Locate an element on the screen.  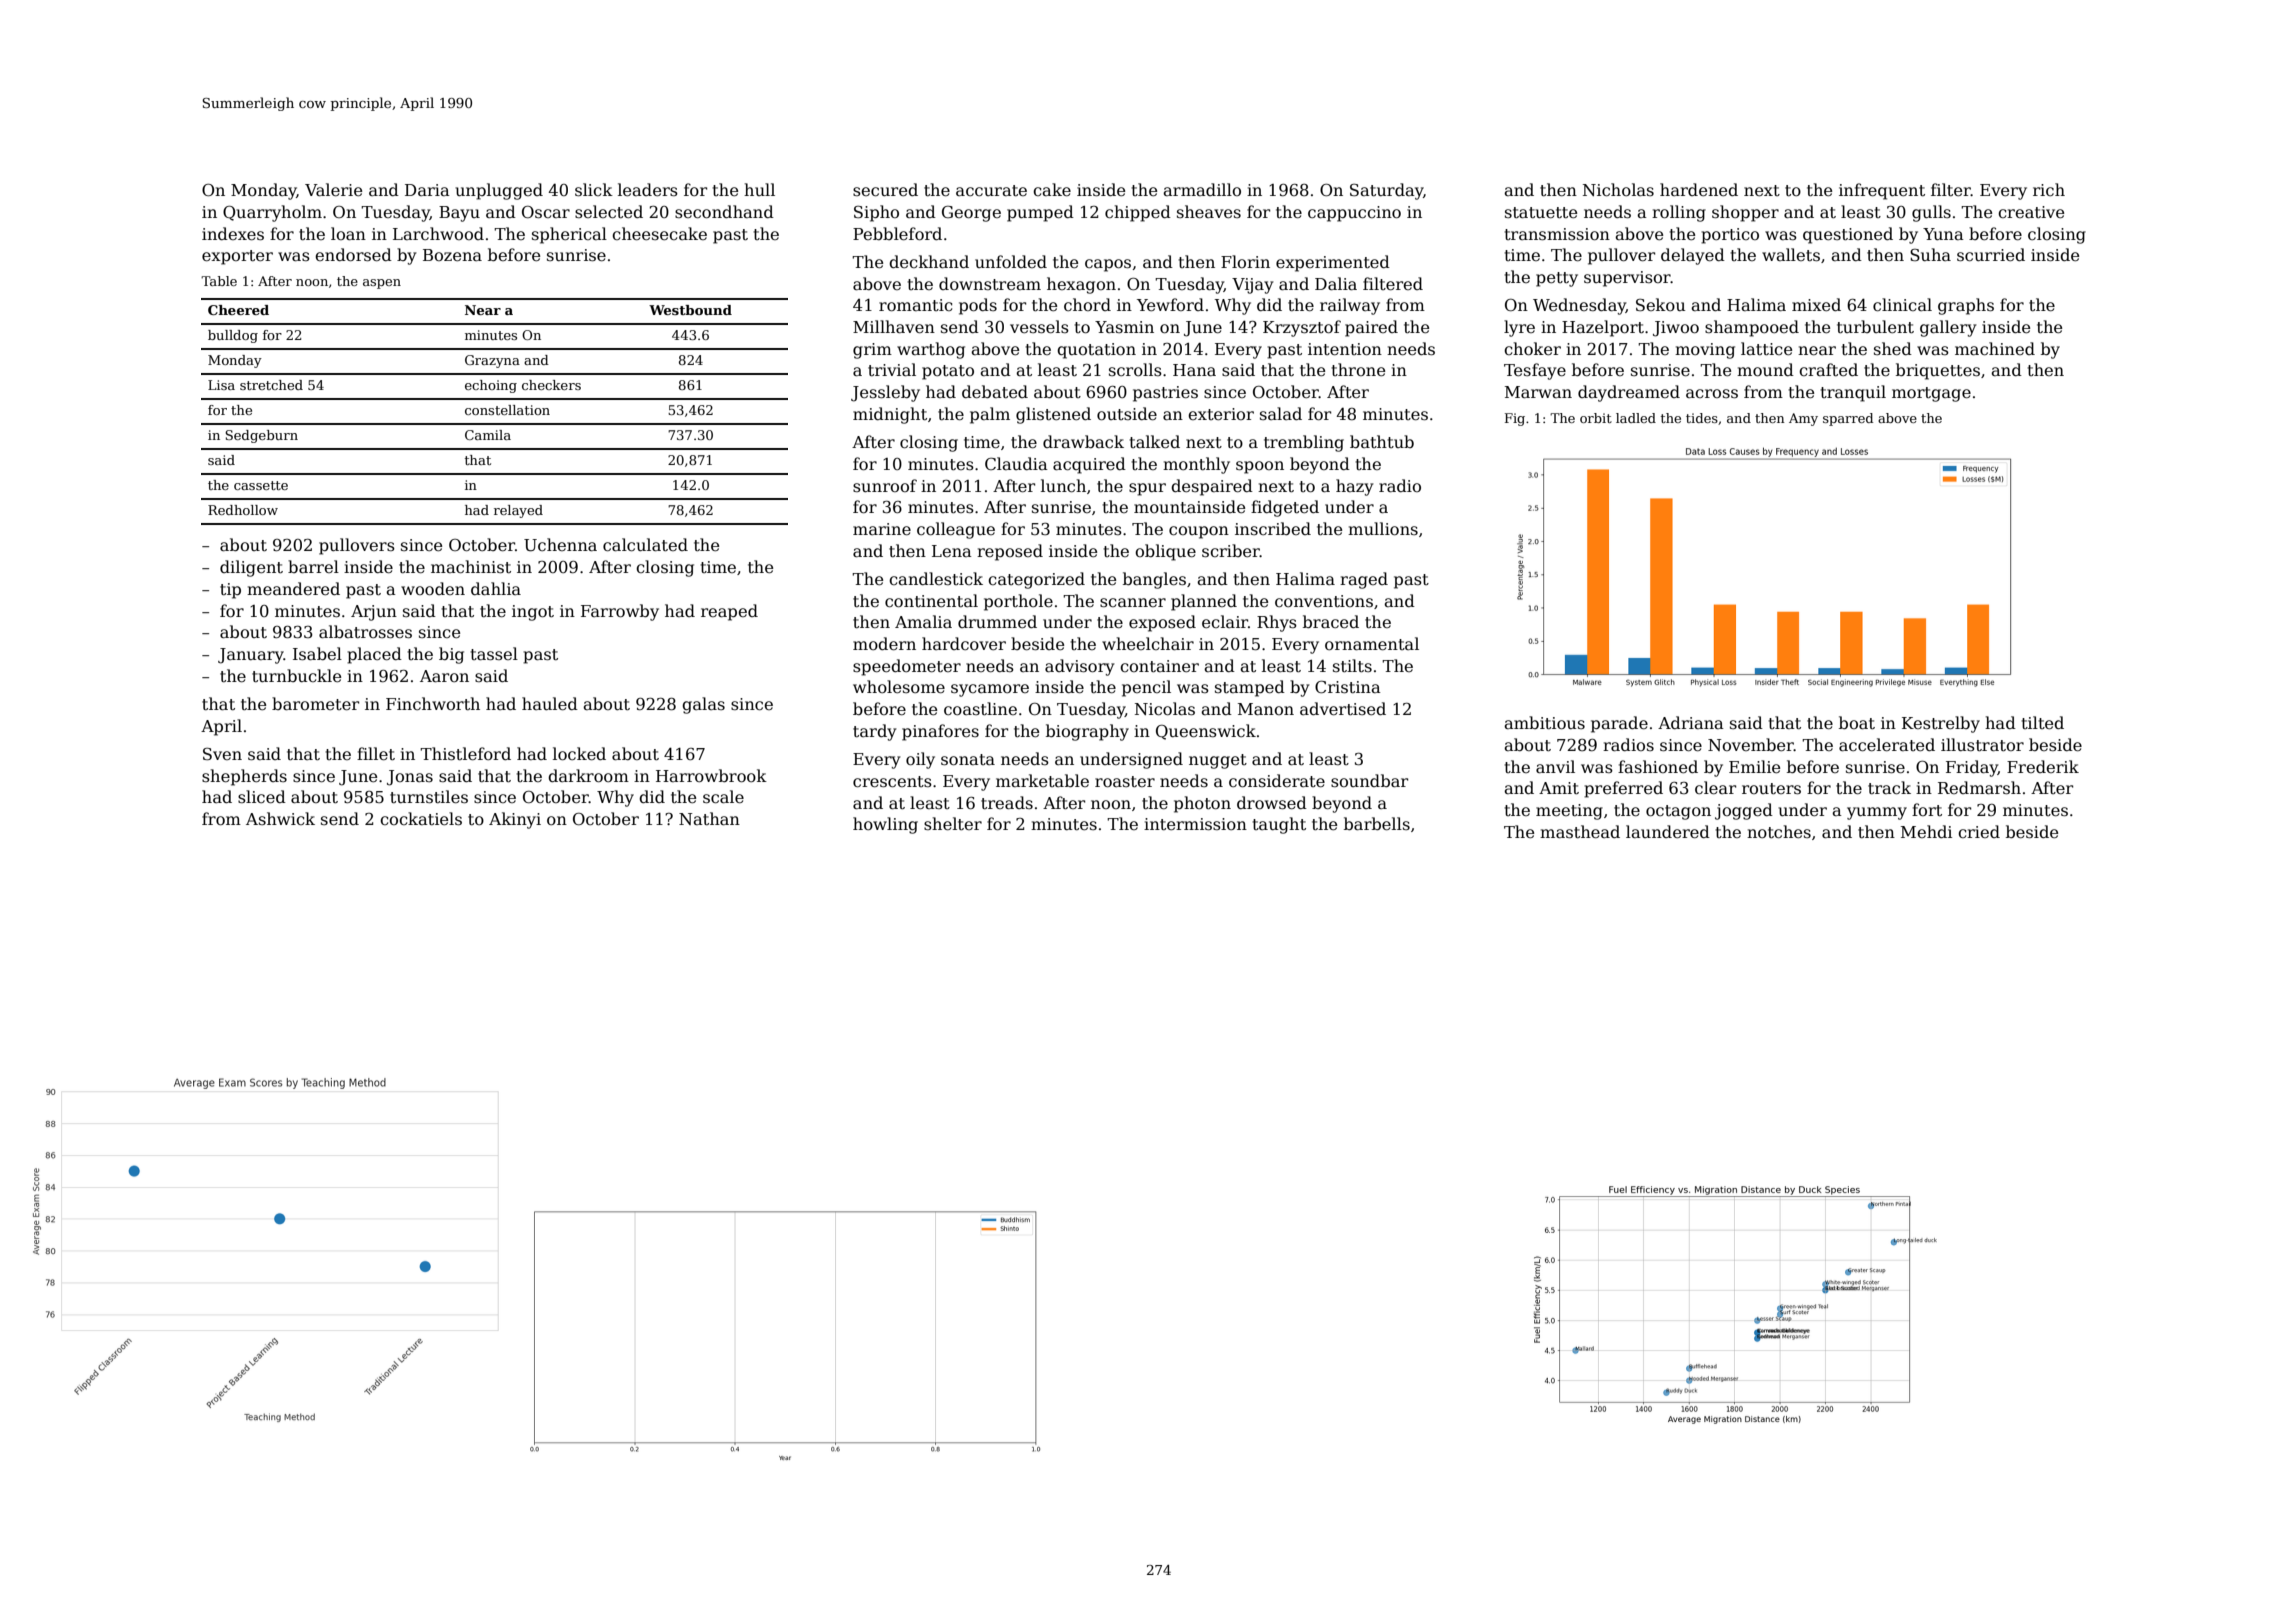
Westbound is located at coordinates (690, 310).
